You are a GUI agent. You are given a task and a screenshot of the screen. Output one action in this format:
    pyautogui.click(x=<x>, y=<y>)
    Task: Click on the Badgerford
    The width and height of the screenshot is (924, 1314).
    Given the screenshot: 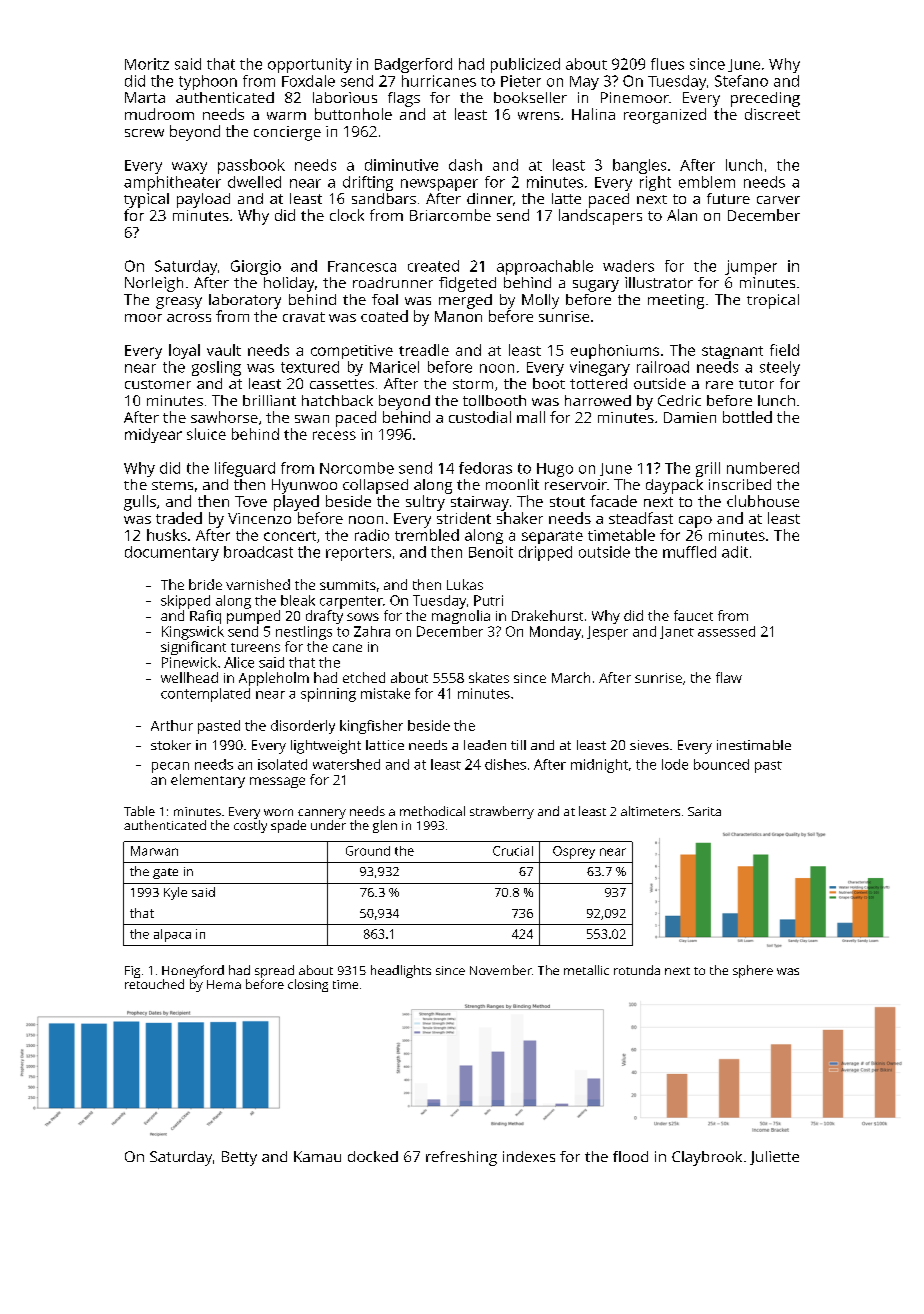 What is the action you would take?
    pyautogui.click(x=413, y=65)
